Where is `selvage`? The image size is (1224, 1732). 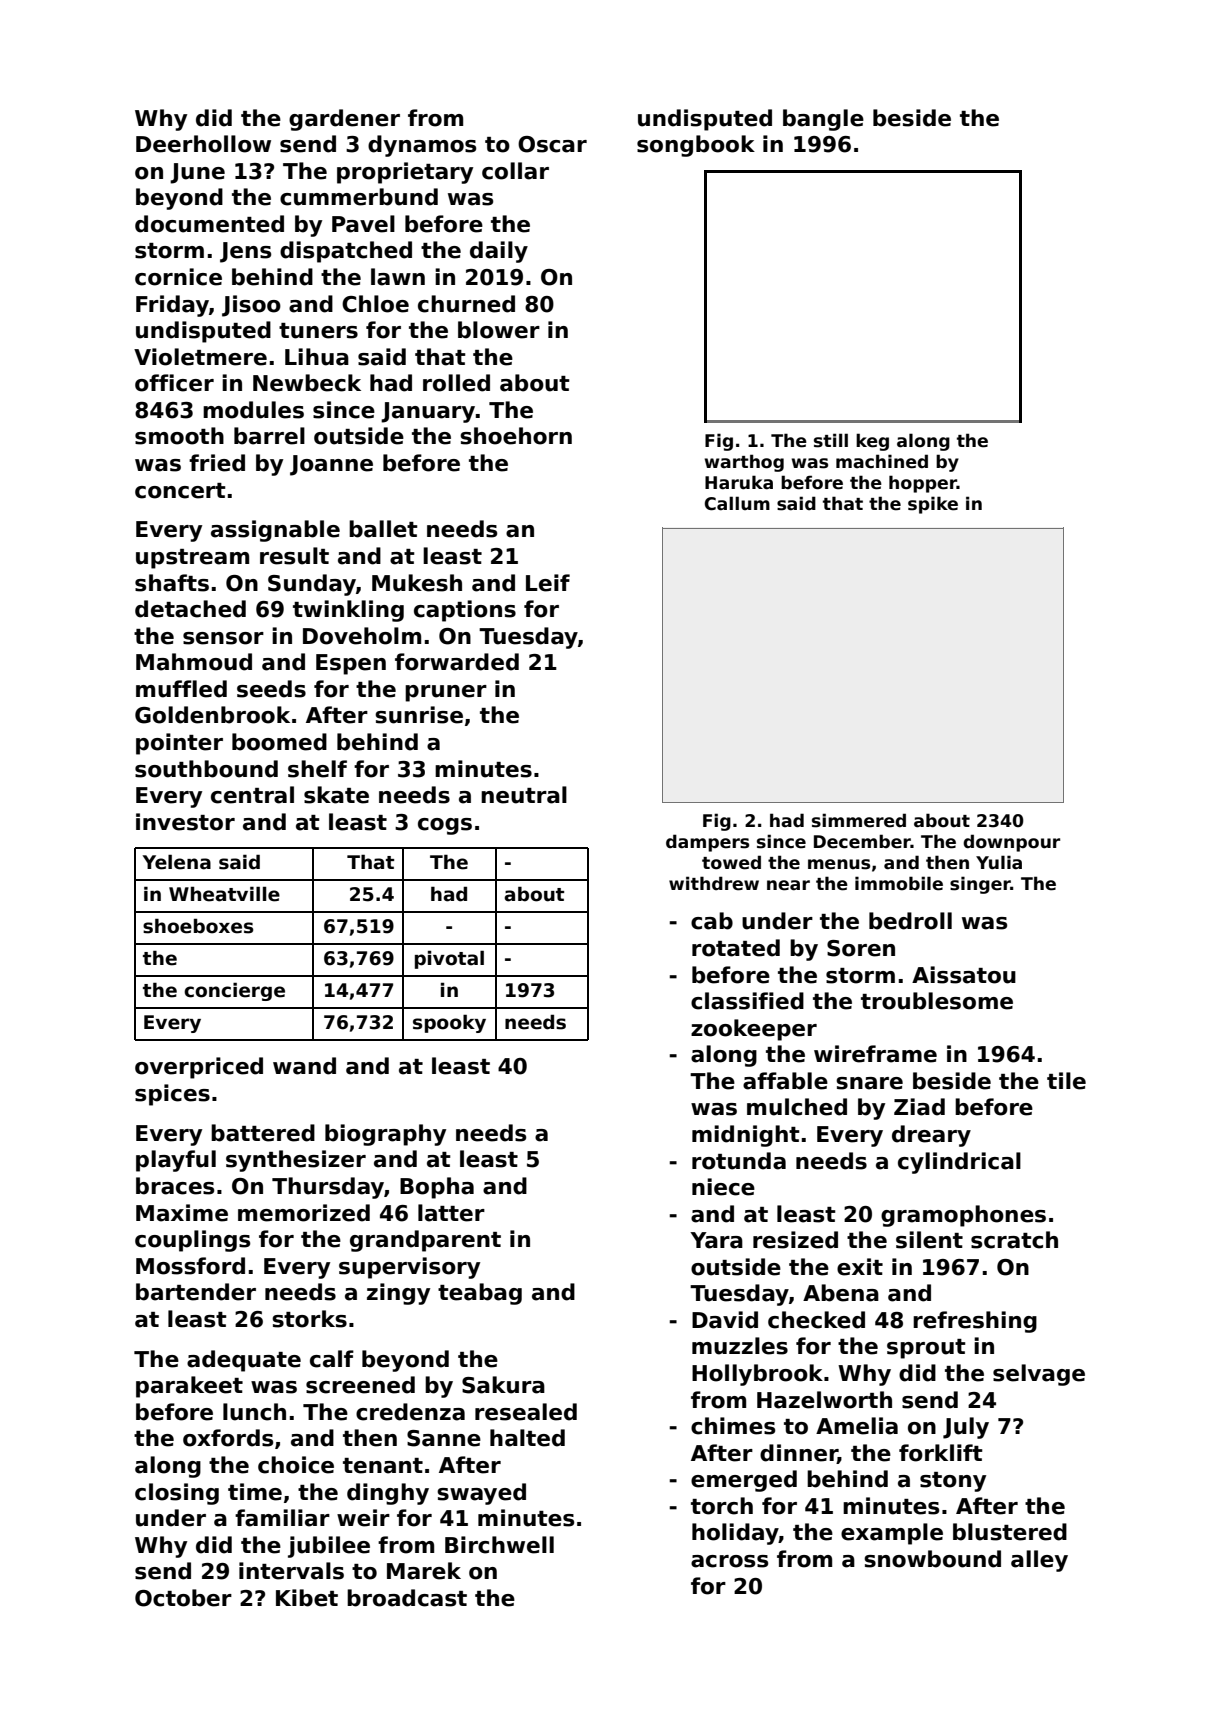 selvage is located at coordinates (1039, 1375).
